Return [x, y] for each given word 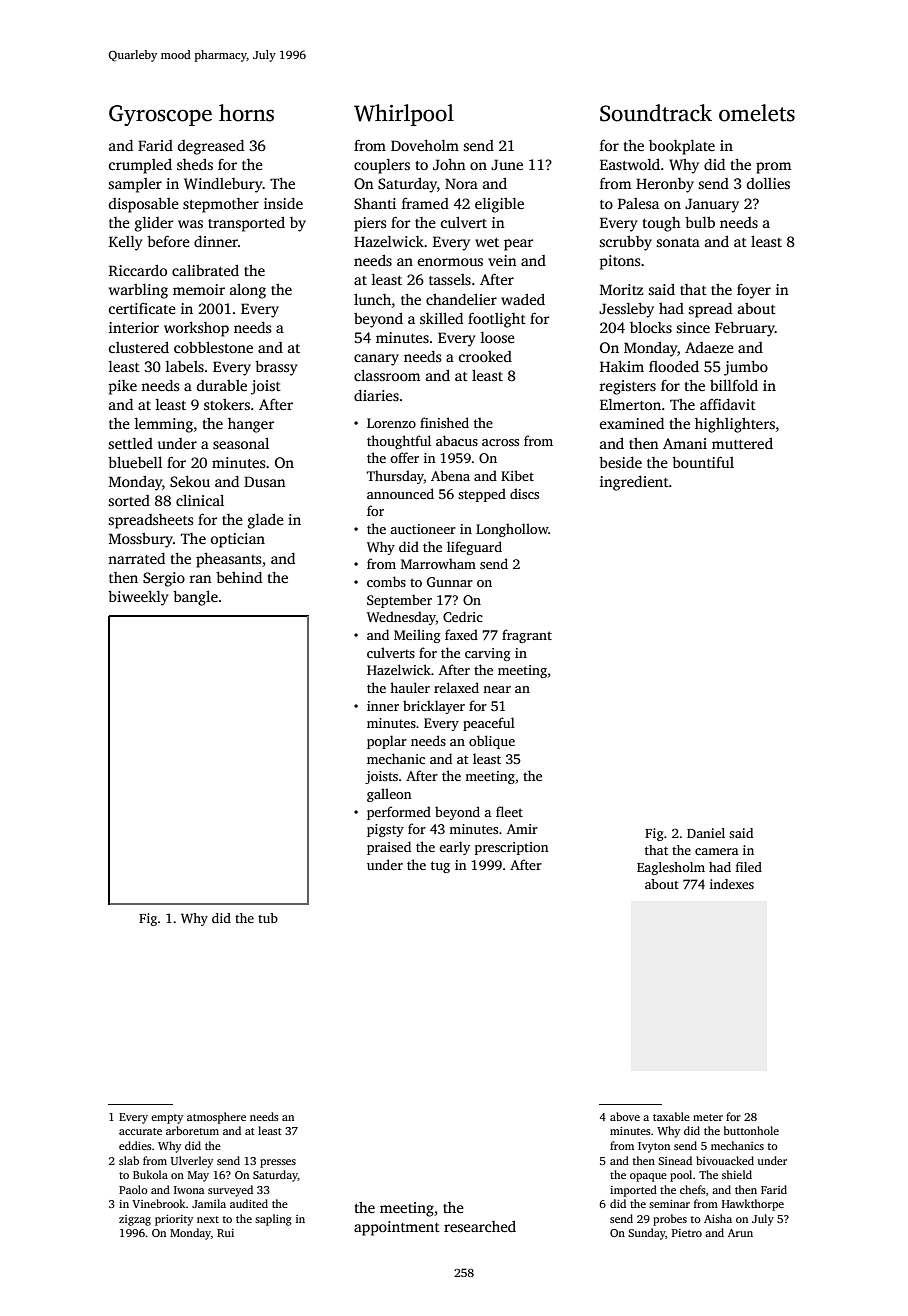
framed [425, 203]
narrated [136, 558]
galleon [389, 795]
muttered [742, 443]
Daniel [706, 833]
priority [174, 1220]
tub [268, 918]
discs [524, 493]
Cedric [463, 616]
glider [154, 224]
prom [773, 168]
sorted [129, 500]
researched [480, 1226]
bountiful [703, 462]
